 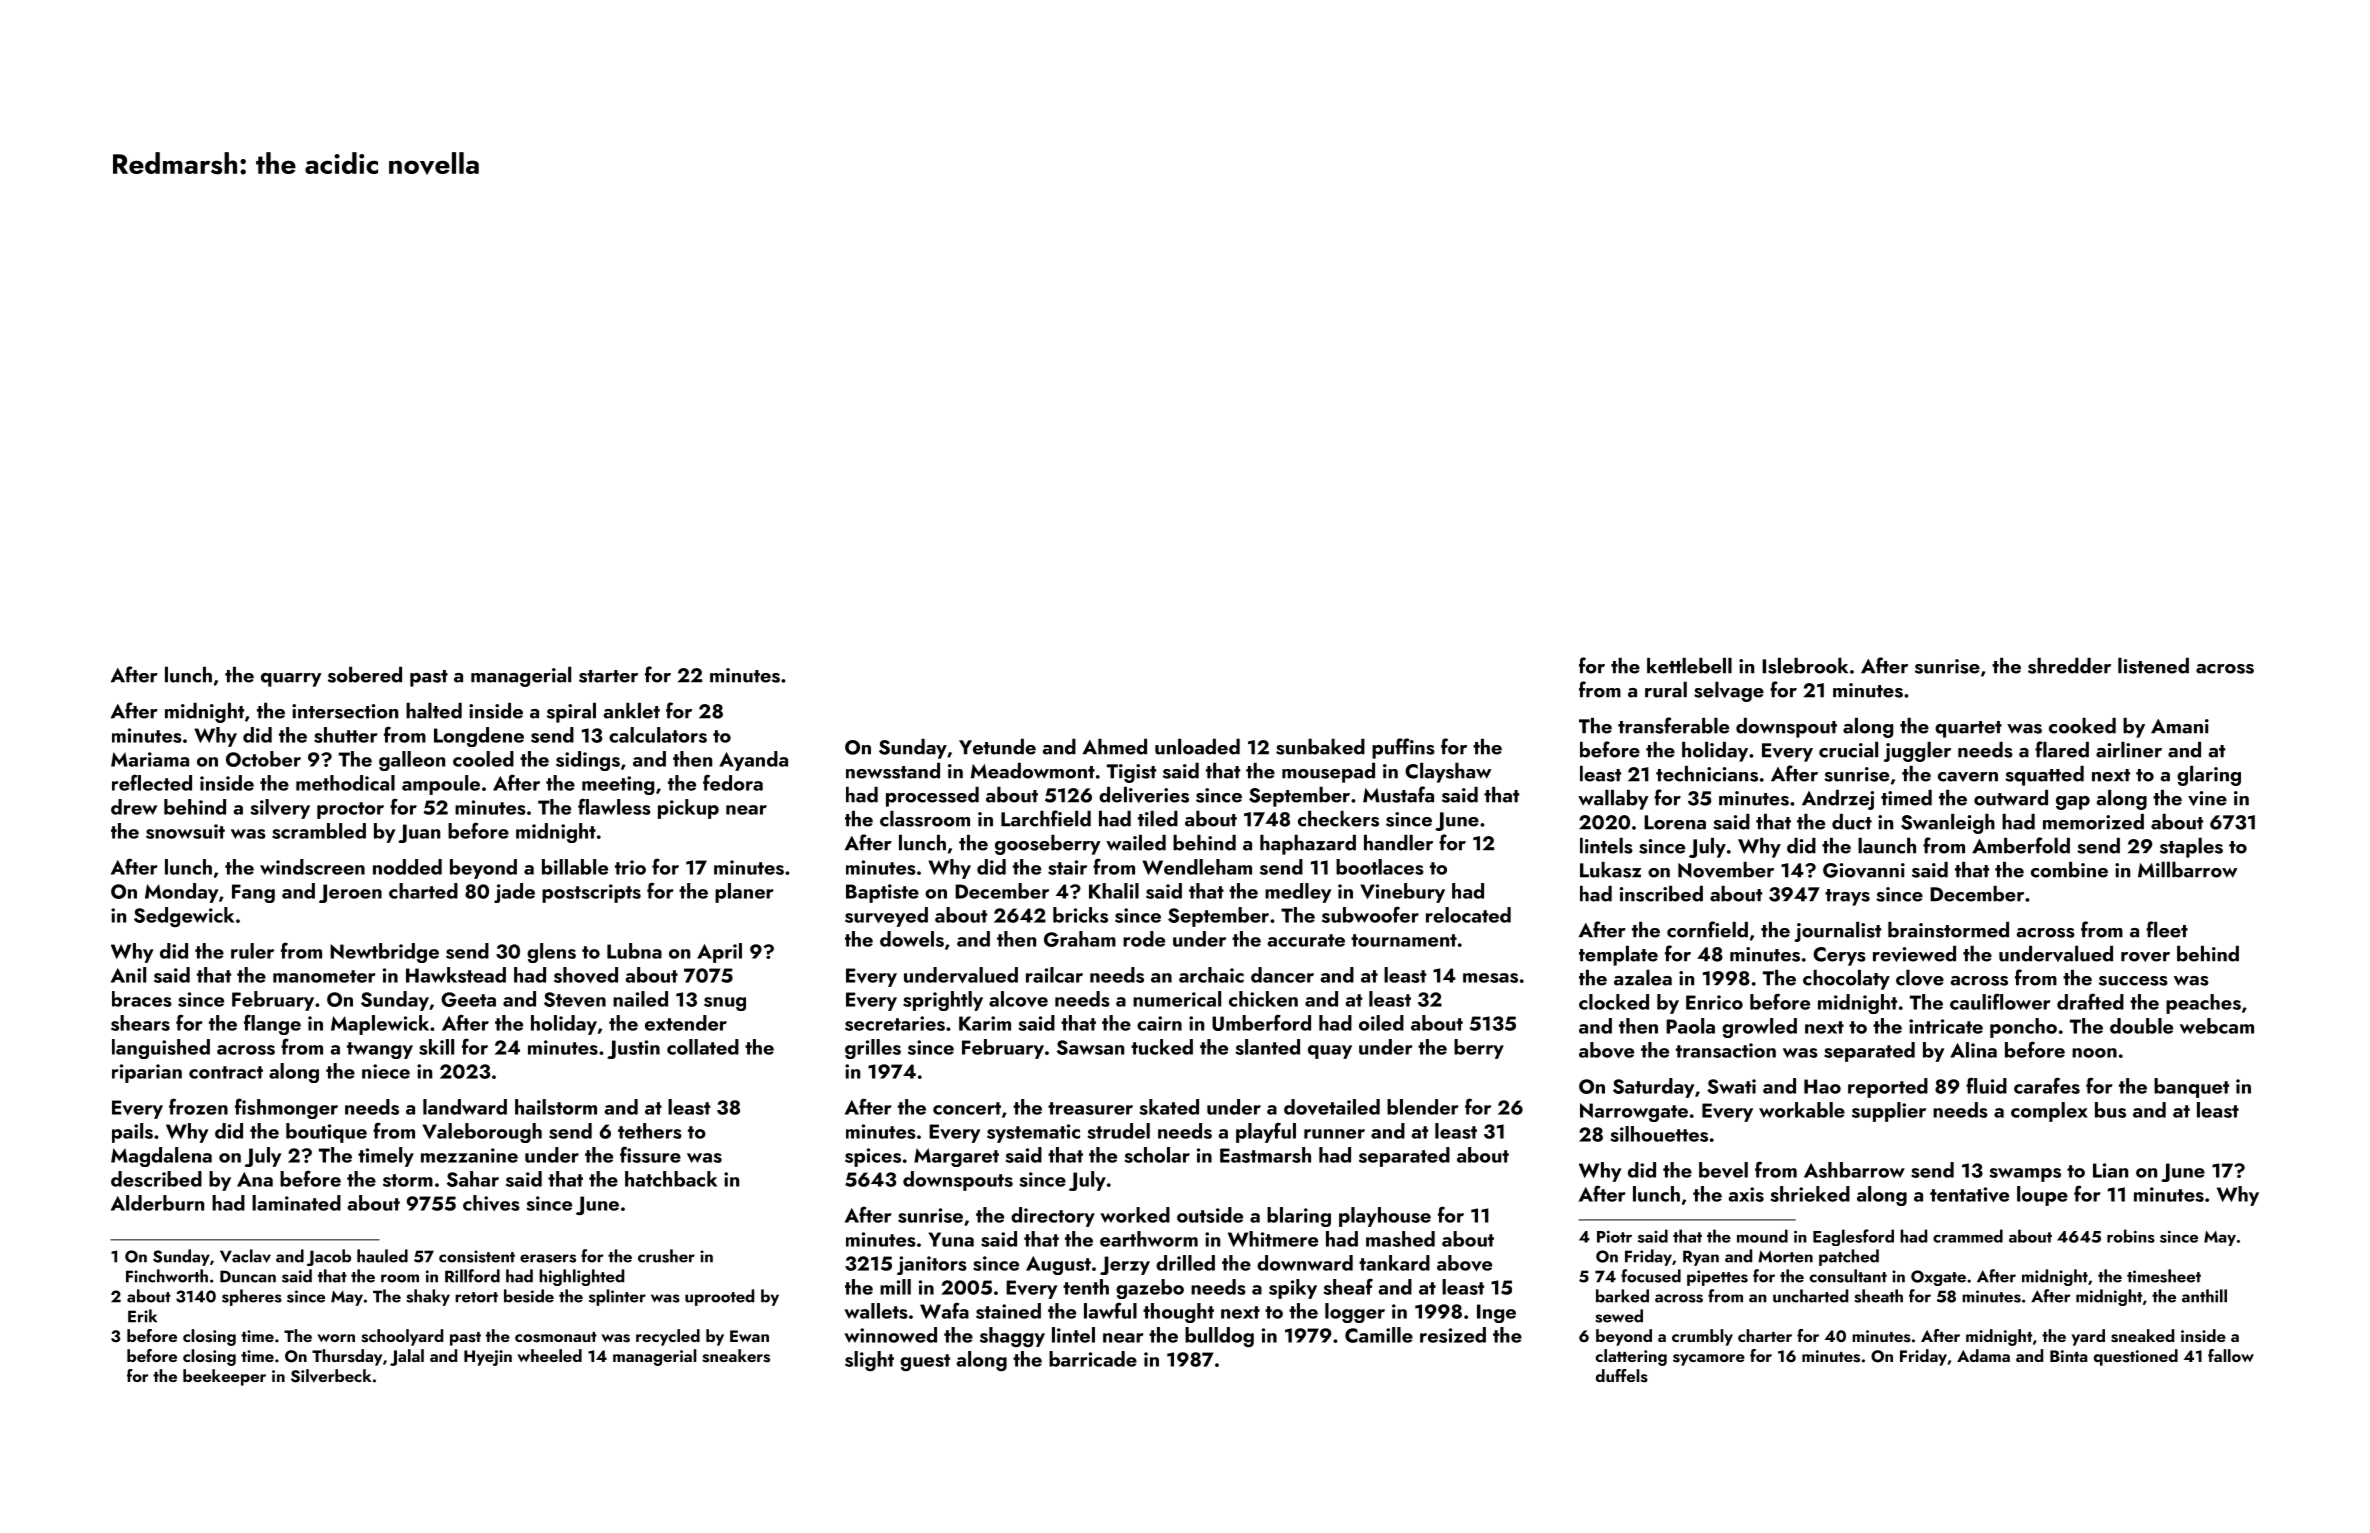 I want to click on guest, so click(x=925, y=1362).
